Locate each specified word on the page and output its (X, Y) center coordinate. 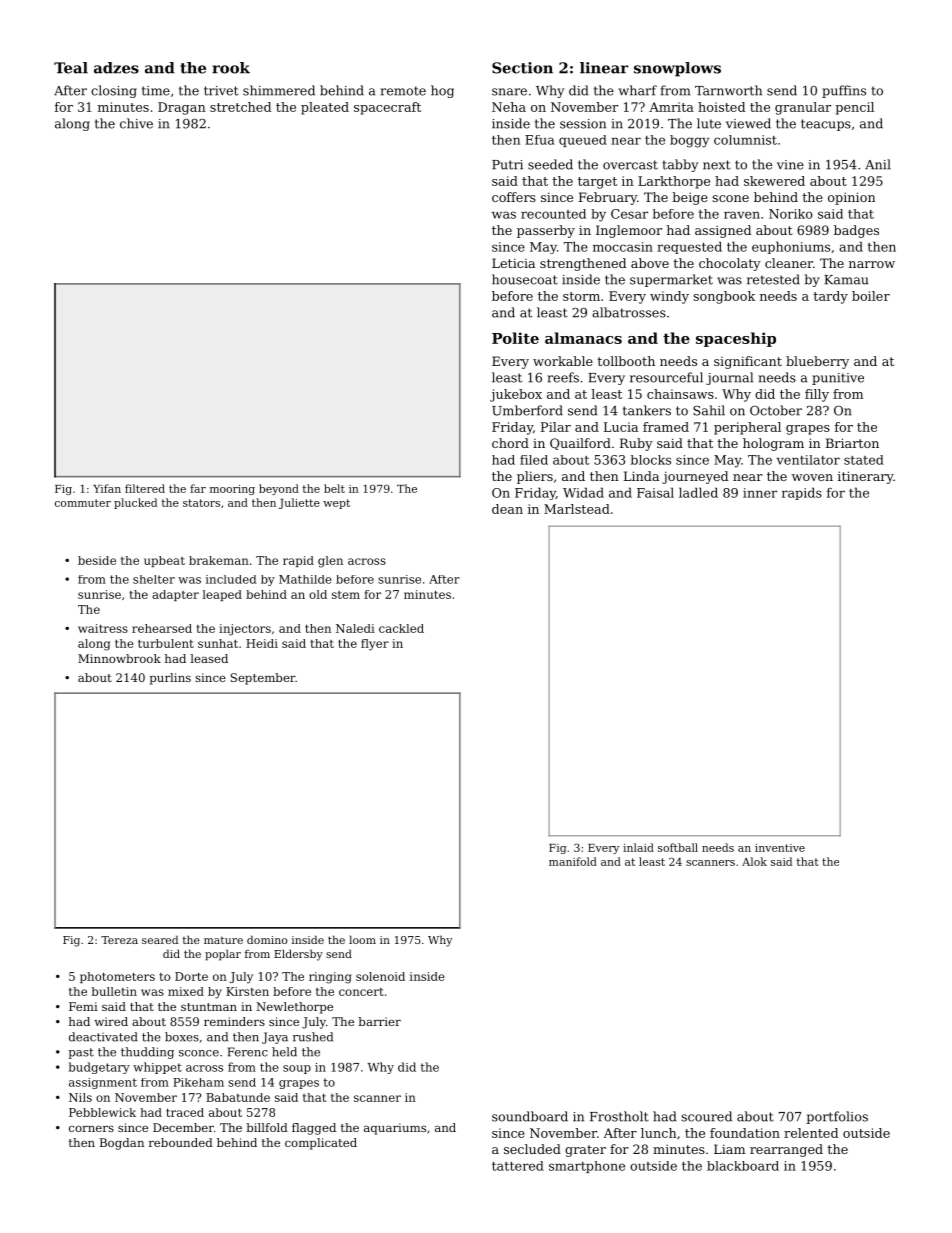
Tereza (119, 940)
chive (136, 123)
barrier (380, 1021)
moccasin (623, 247)
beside (97, 560)
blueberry (817, 362)
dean (507, 509)
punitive (838, 379)
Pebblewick (102, 1112)
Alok (754, 861)
